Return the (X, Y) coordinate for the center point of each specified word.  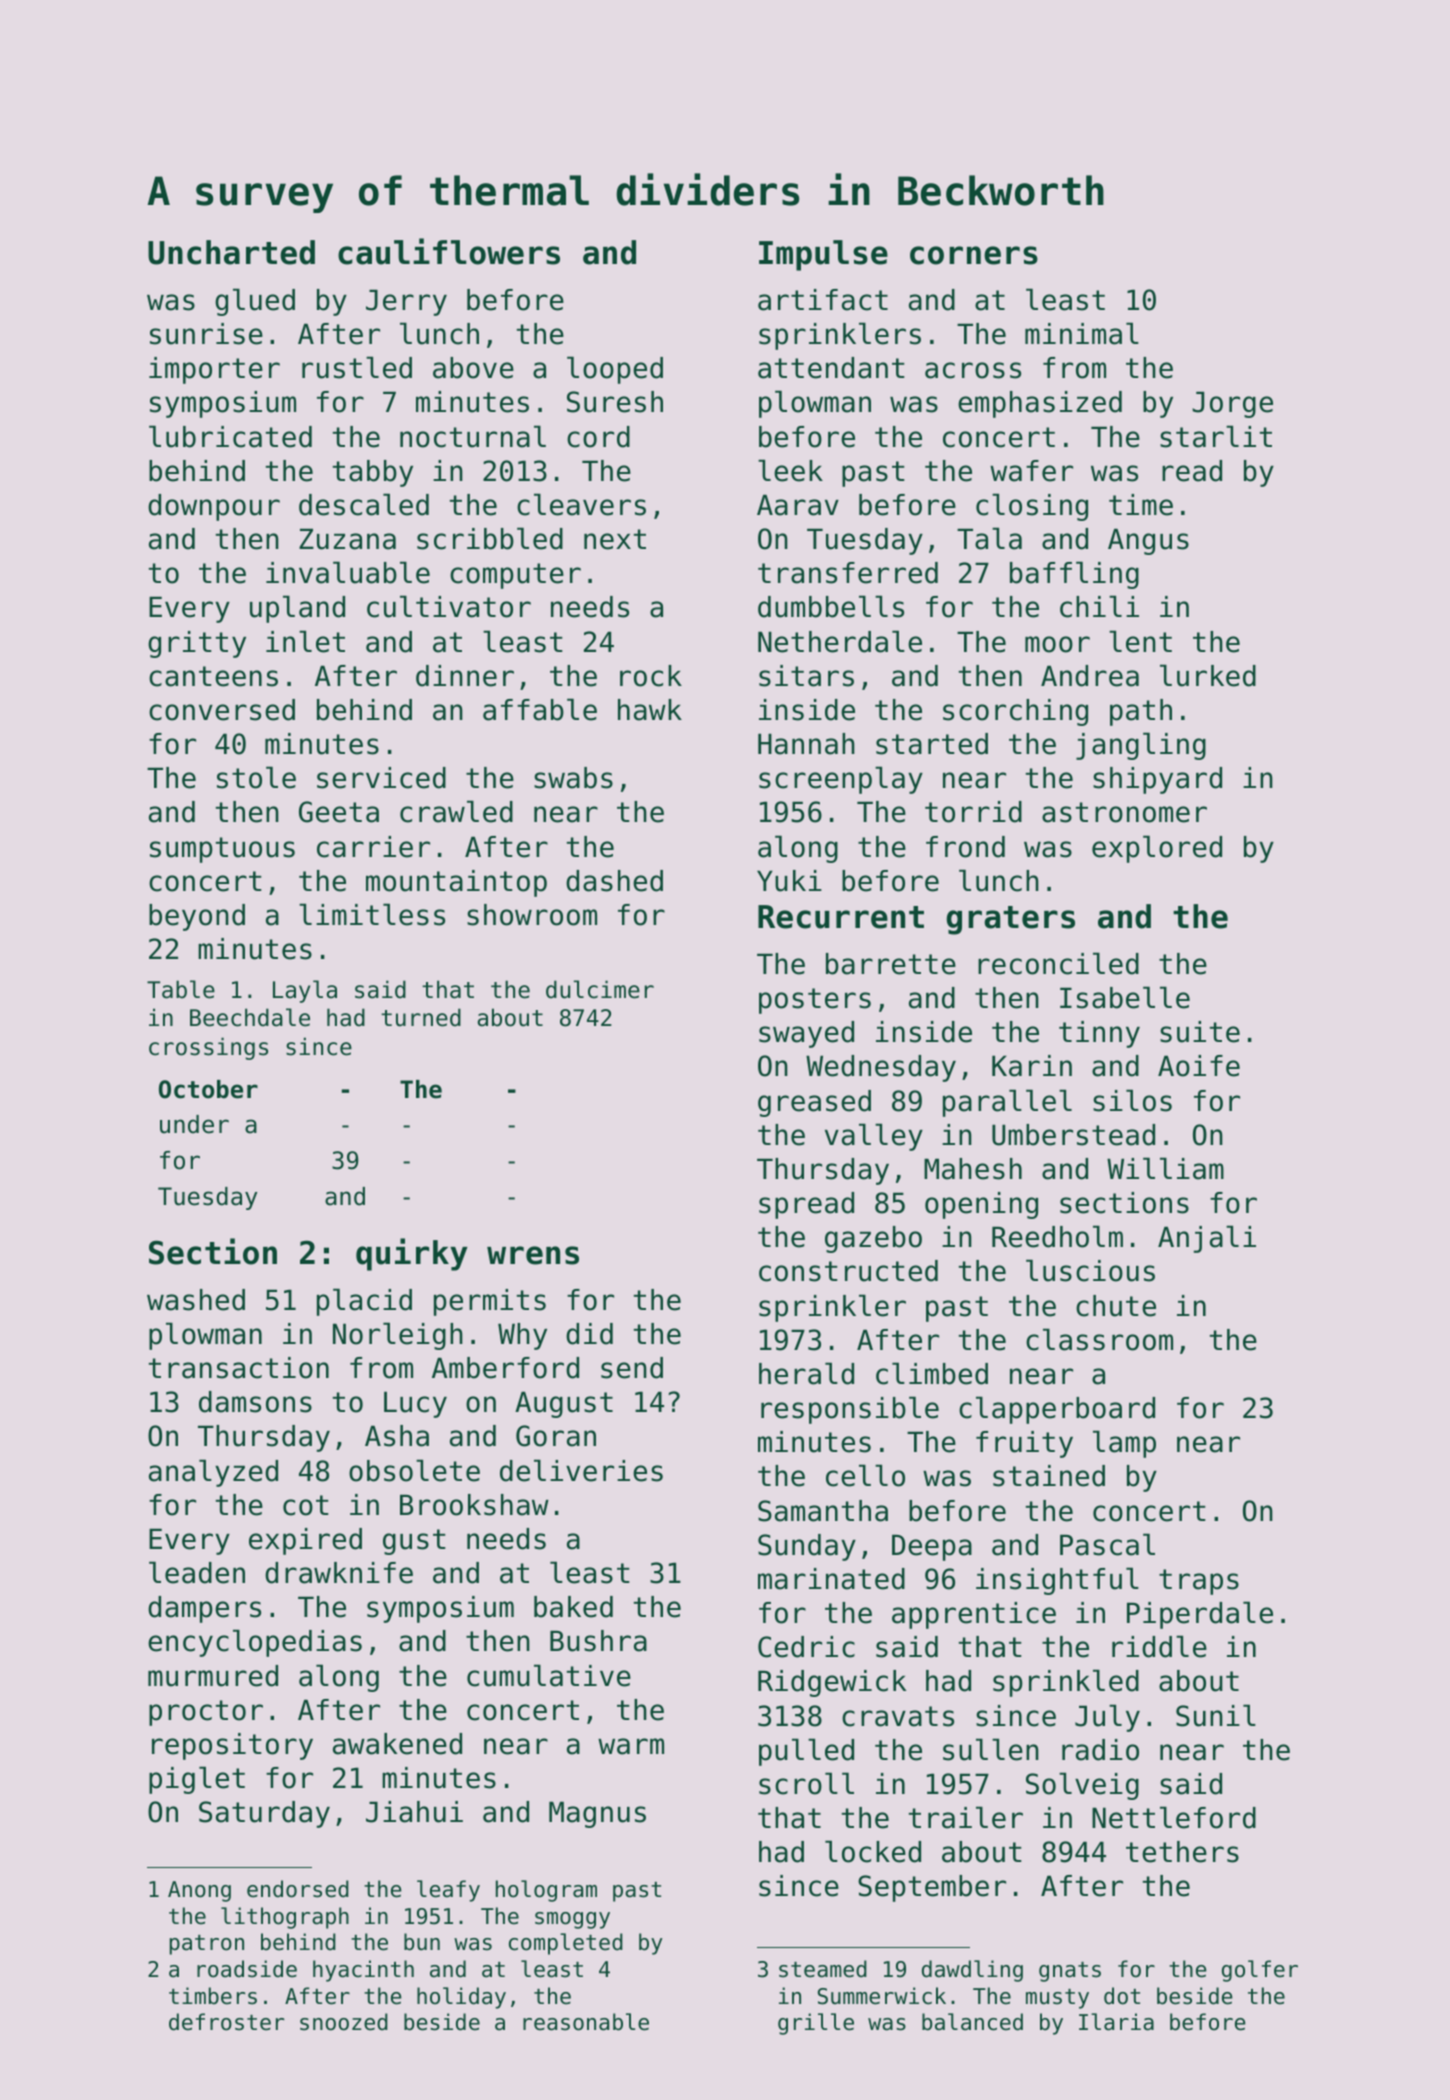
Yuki (789, 881)
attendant (831, 368)
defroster (226, 2022)
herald (806, 1373)
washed (196, 1300)
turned (421, 1017)
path (1141, 712)
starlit (1216, 436)
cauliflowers (449, 251)
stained (1049, 1476)
